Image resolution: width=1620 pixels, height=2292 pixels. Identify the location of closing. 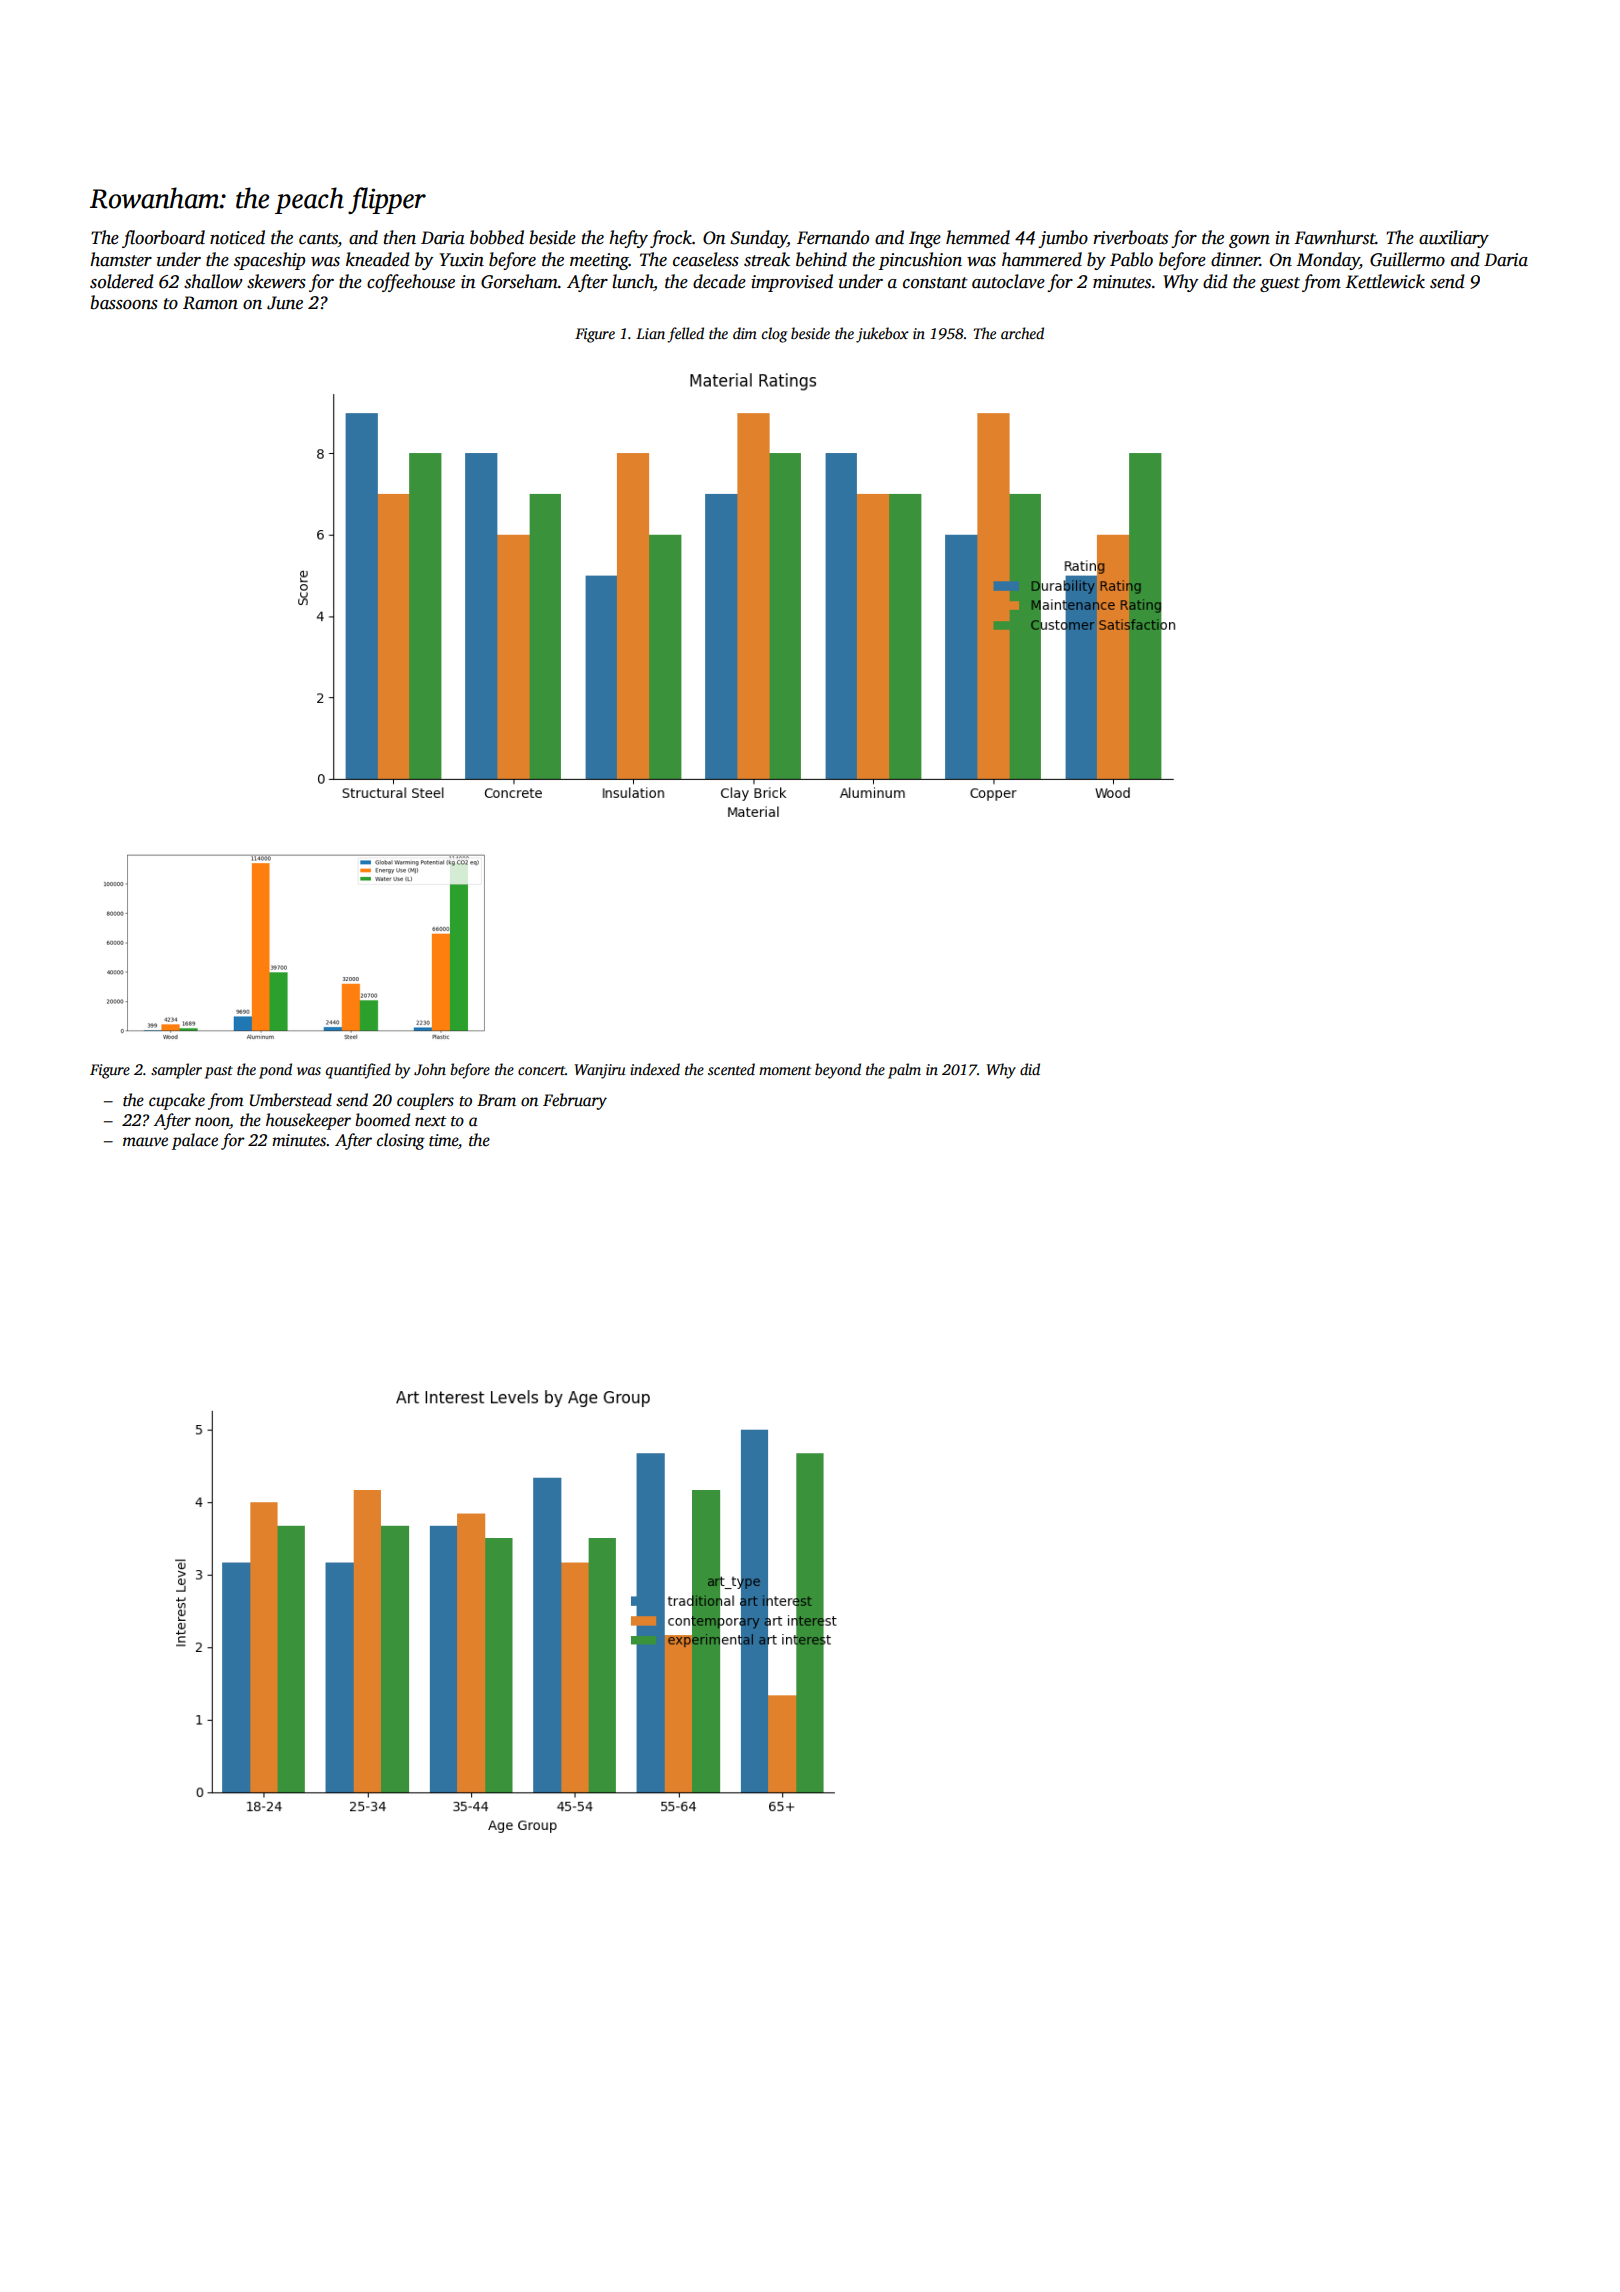
(401, 1141).
